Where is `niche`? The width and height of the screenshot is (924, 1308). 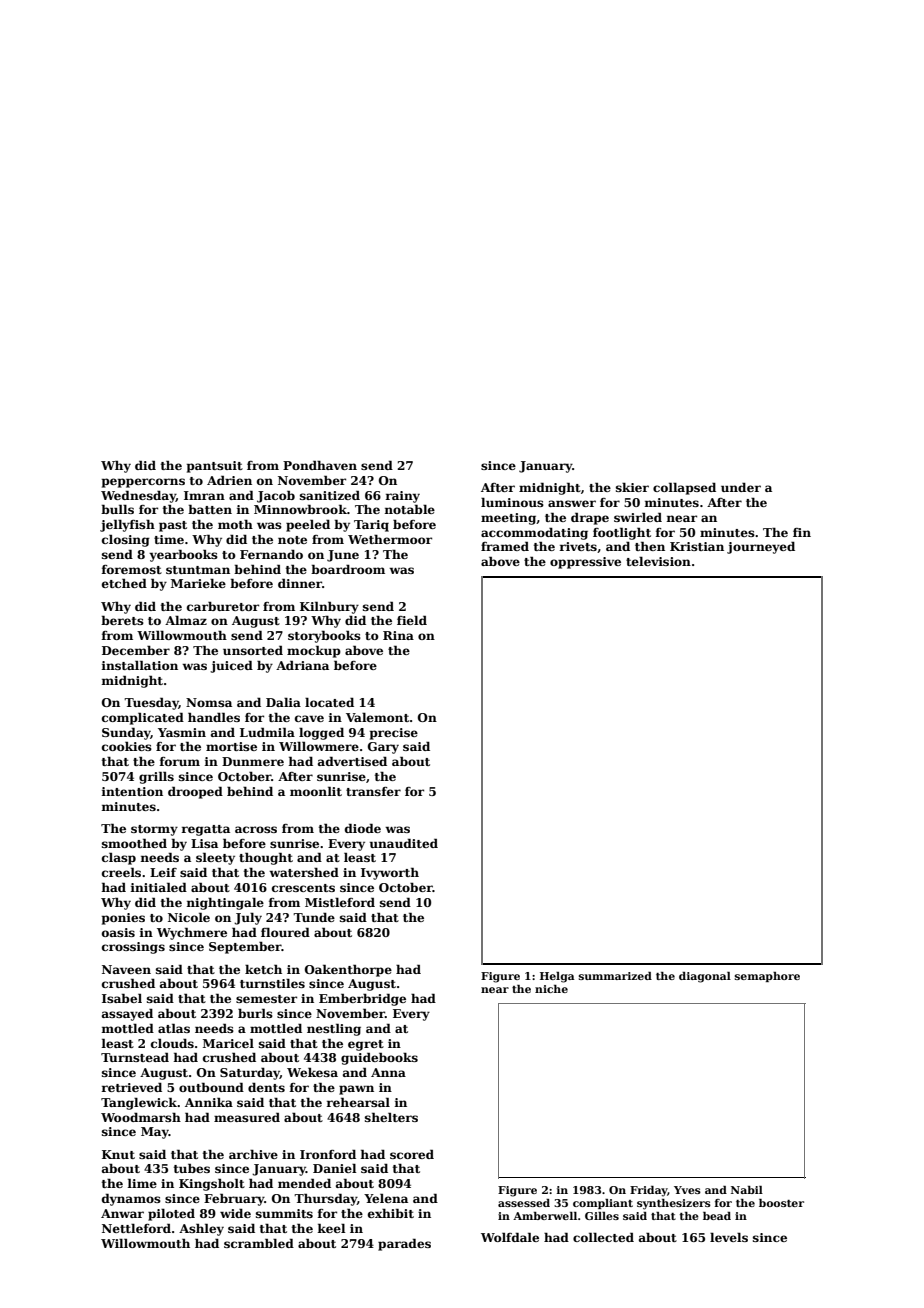
niche is located at coordinates (551, 989).
